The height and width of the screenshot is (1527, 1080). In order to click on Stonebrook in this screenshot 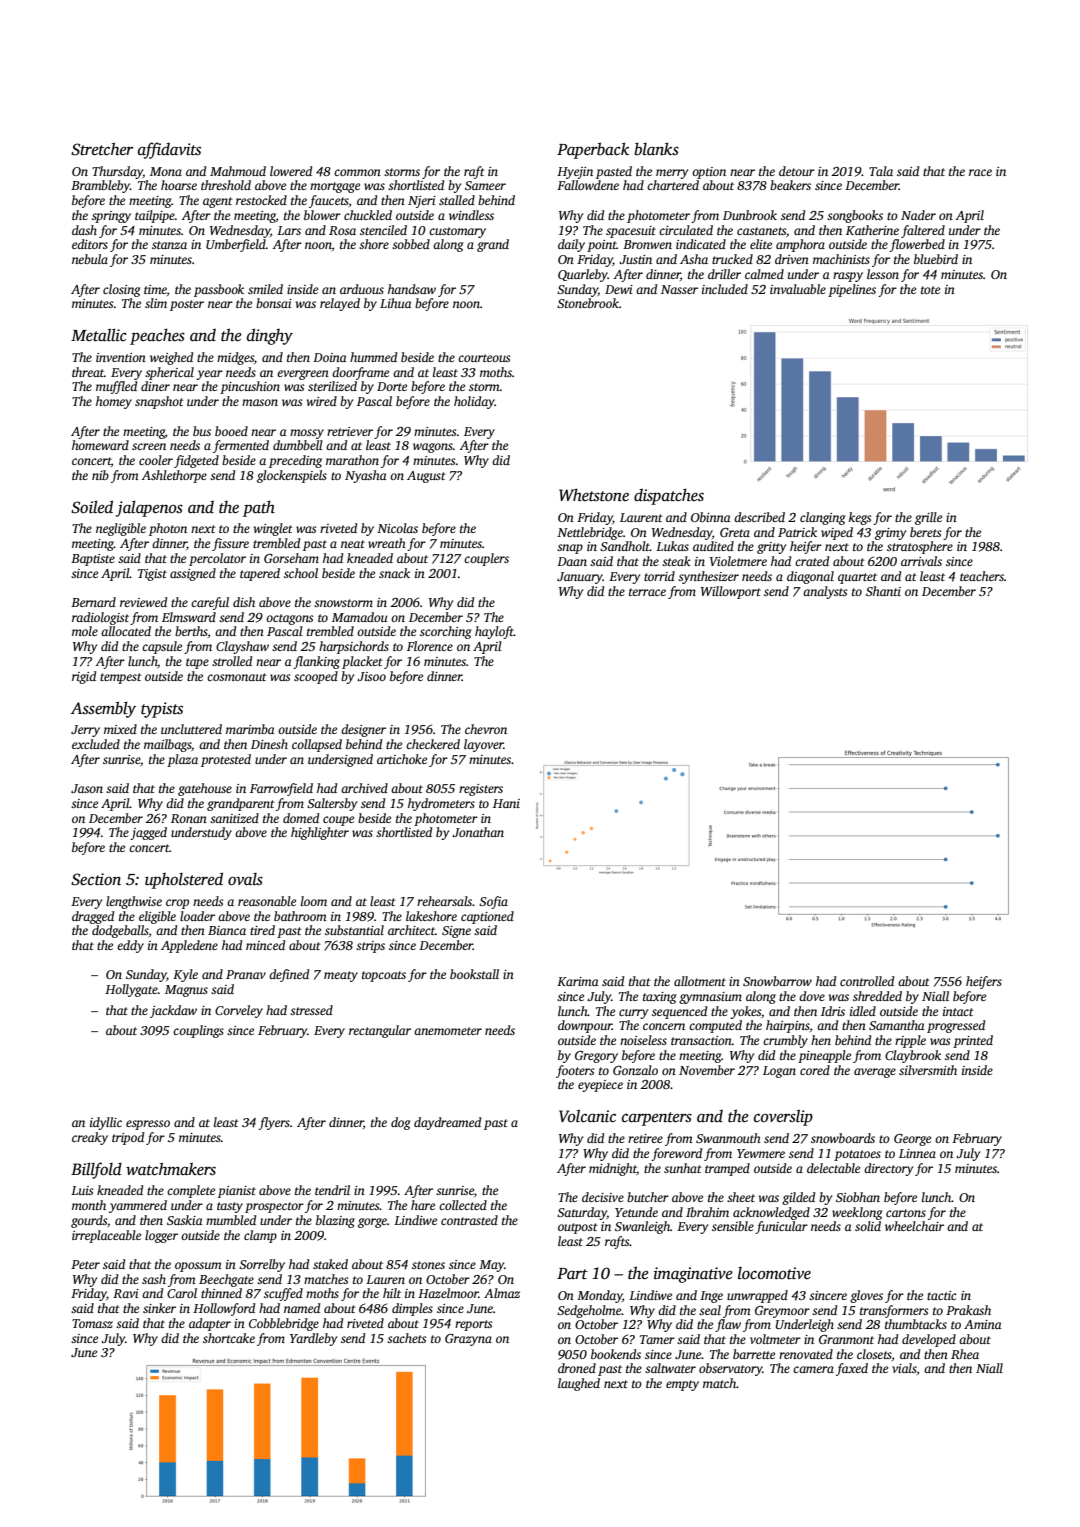, I will do `click(588, 303)`.
